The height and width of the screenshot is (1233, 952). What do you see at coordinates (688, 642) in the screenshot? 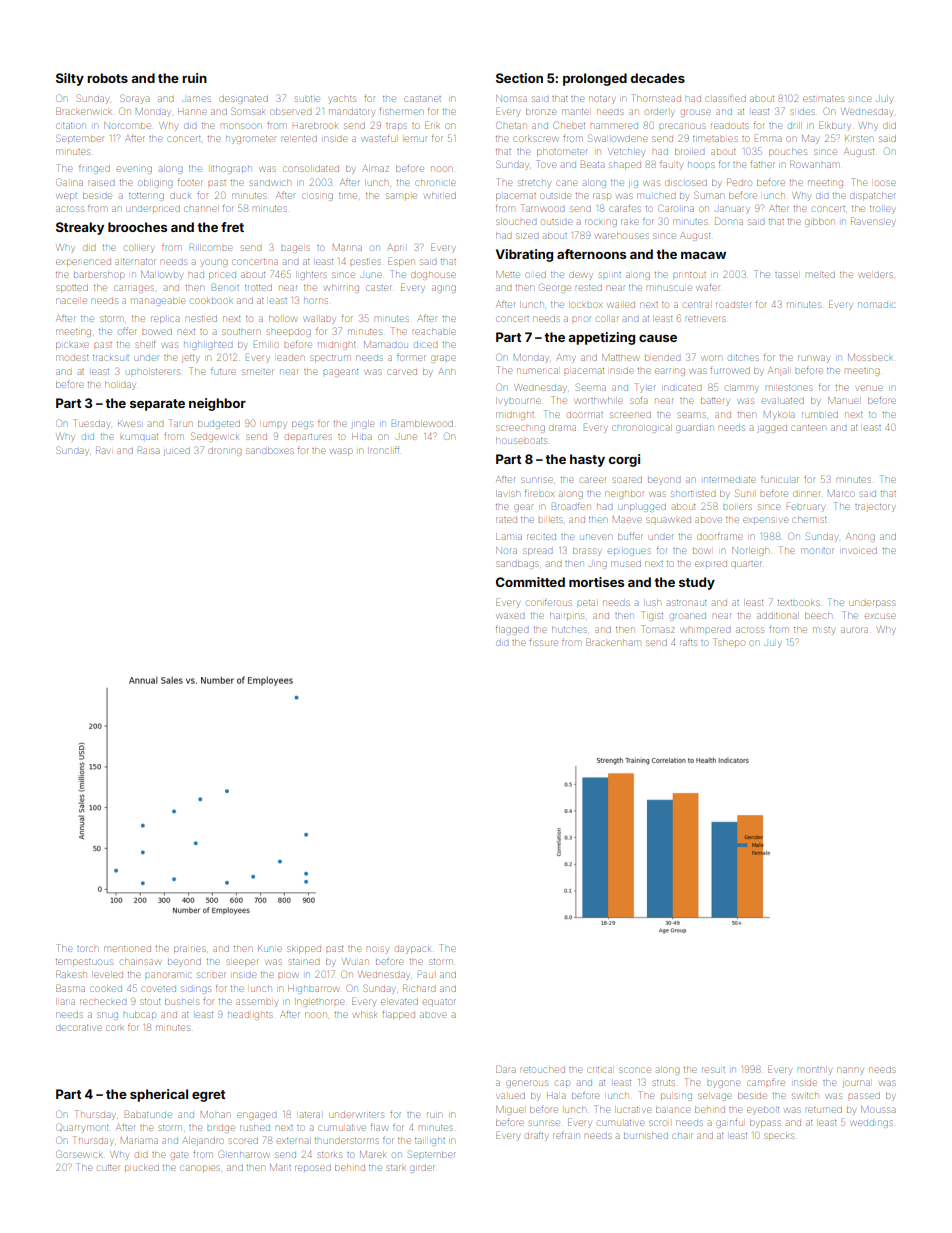
I see `rafts` at bounding box center [688, 642].
